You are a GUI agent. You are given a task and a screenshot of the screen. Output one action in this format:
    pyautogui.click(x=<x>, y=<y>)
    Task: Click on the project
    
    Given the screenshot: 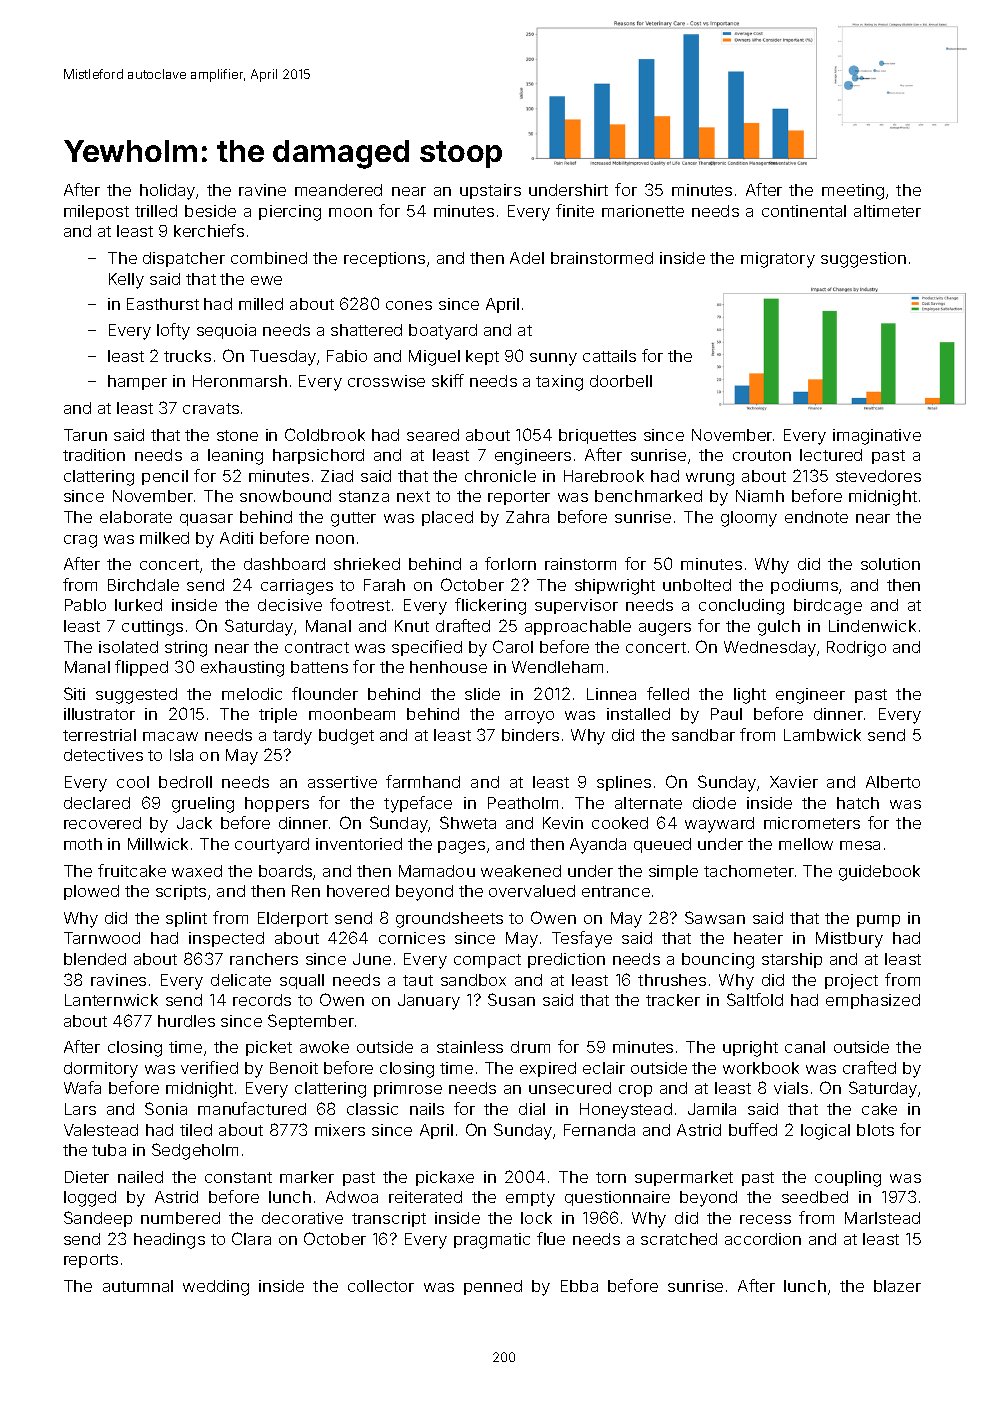 What is the action you would take?
    pyautogui.click(x=851, y=981)
